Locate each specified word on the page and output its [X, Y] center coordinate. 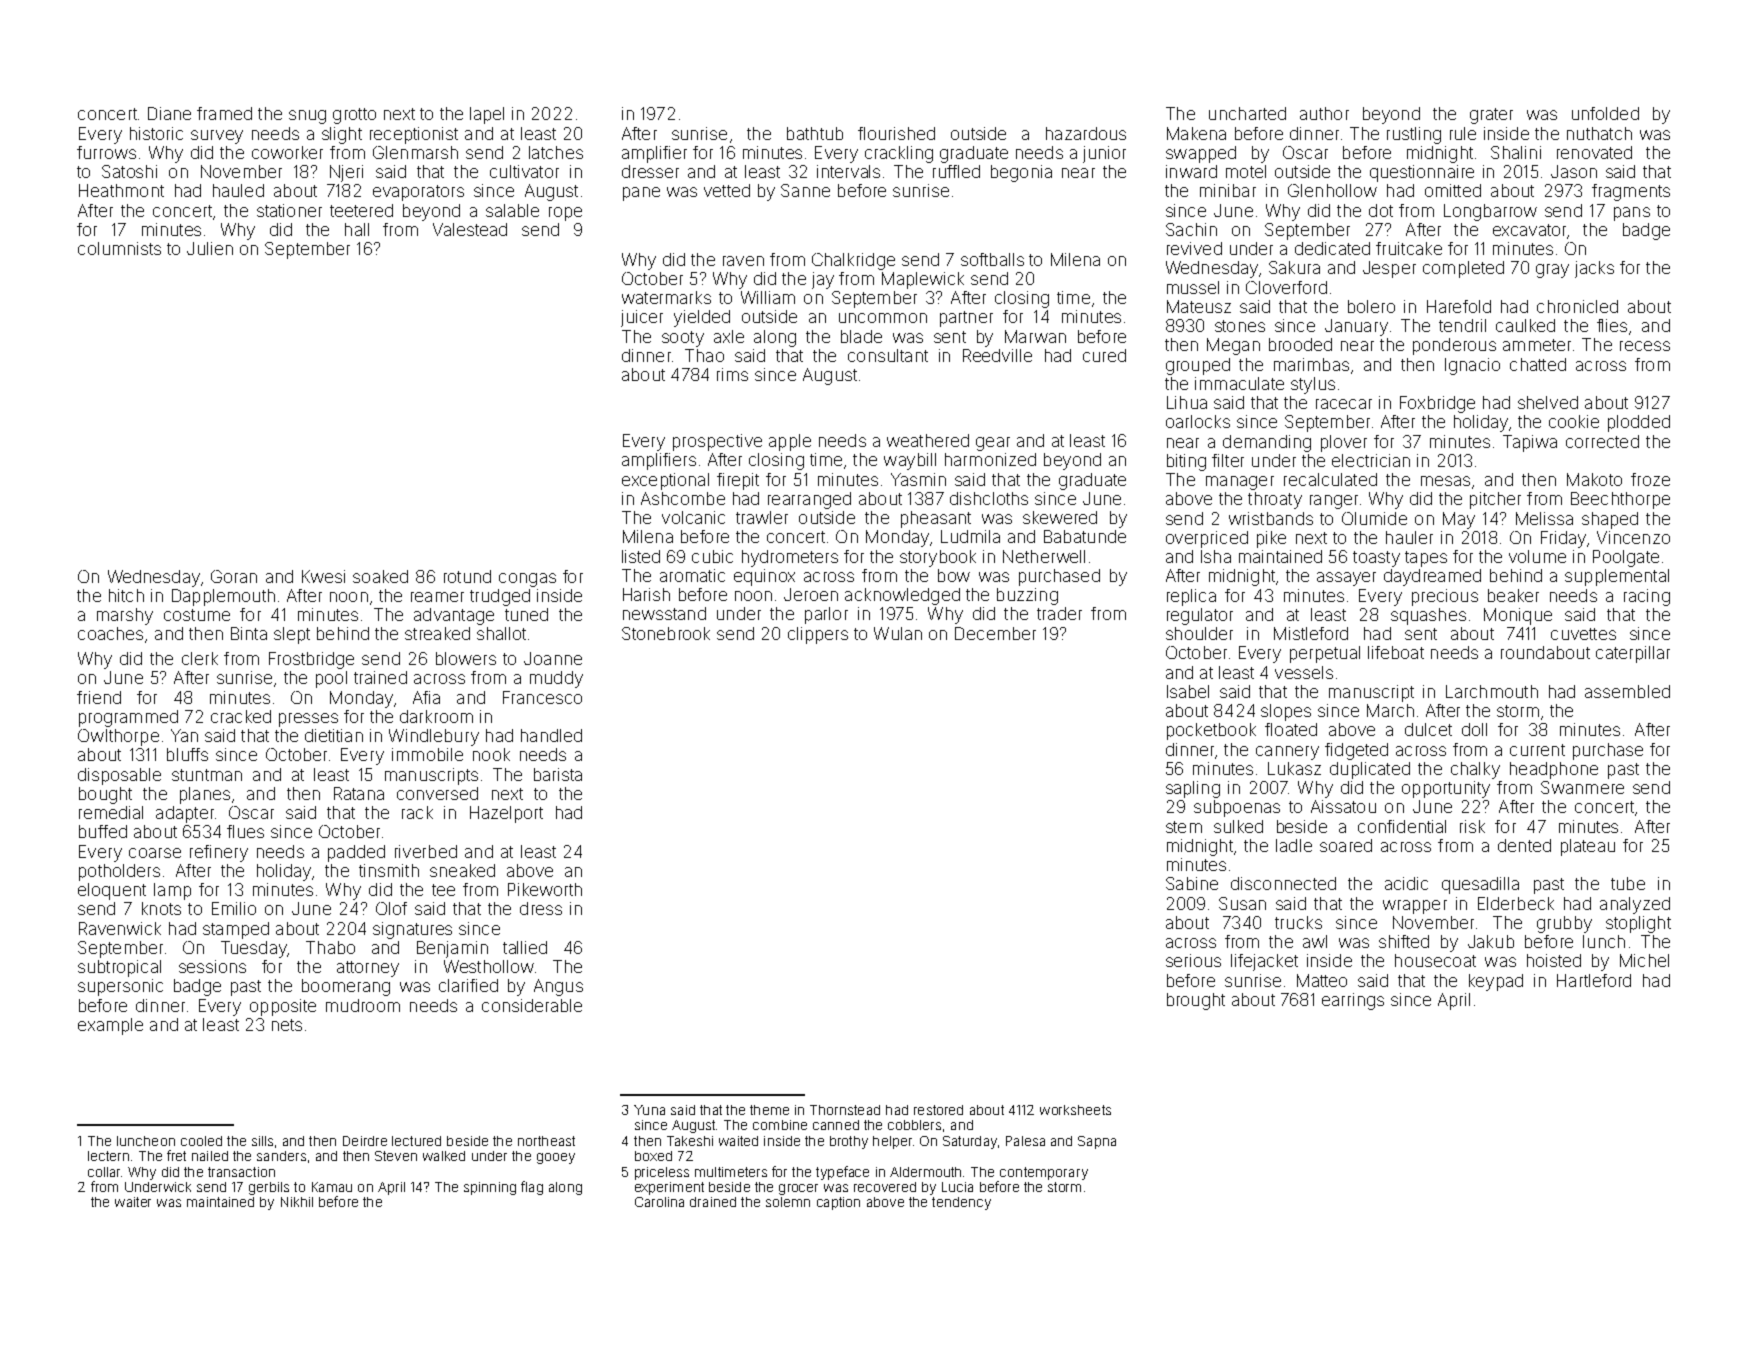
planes [205, 795]
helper [892, 1142]
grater [1491, 116]
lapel [487, 115]
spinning [490, 1188]
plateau [1588, 847]
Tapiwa [1530, 443]
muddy [556, 679]
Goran [234, 576]
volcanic [693, 517]
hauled [238, 190]
